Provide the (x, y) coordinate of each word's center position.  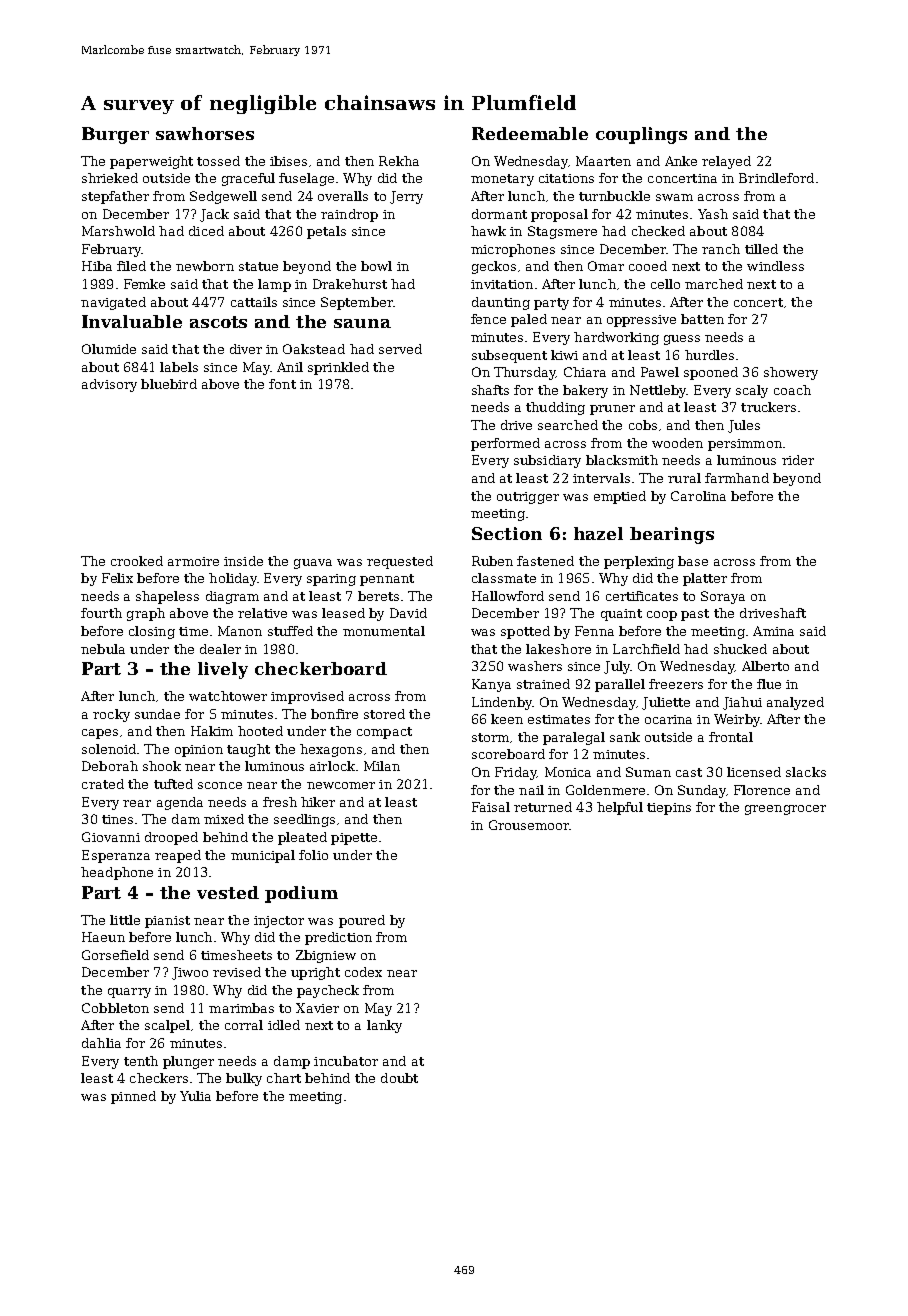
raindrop (349, 215)
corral (244, 1025)
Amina (773, 631)
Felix (117, 578)
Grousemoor (529, 825)
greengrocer (785, 810)
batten (702, 319)
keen (507, 719)
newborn (205, 266)
